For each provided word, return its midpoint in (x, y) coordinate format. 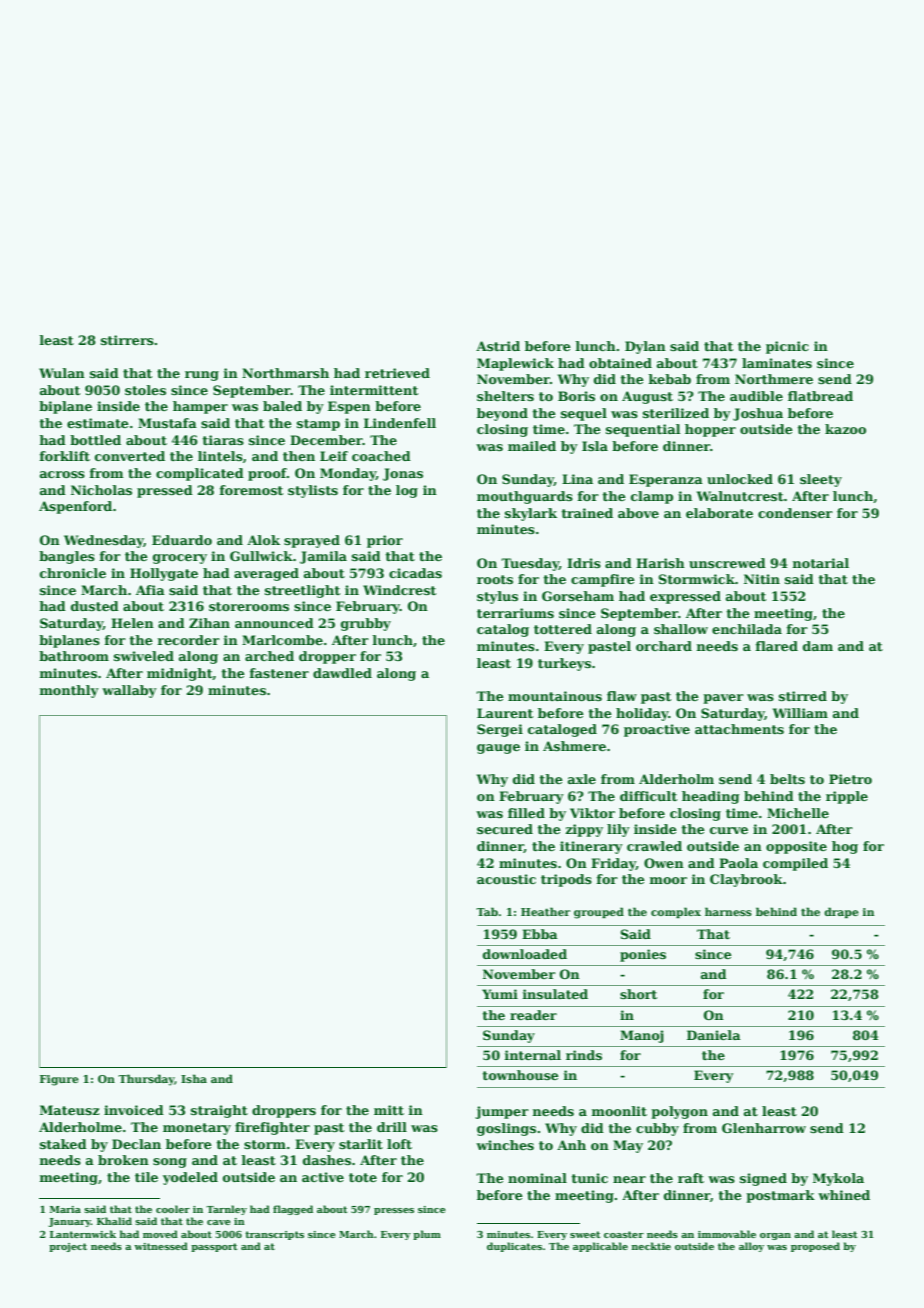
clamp (652, 497)
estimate (98, 423)
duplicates (514, 1247)
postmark (780, 1196)
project (68, 1247)
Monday (348, 474)
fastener (279, 673)
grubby (366, 624)
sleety (821, 480)
